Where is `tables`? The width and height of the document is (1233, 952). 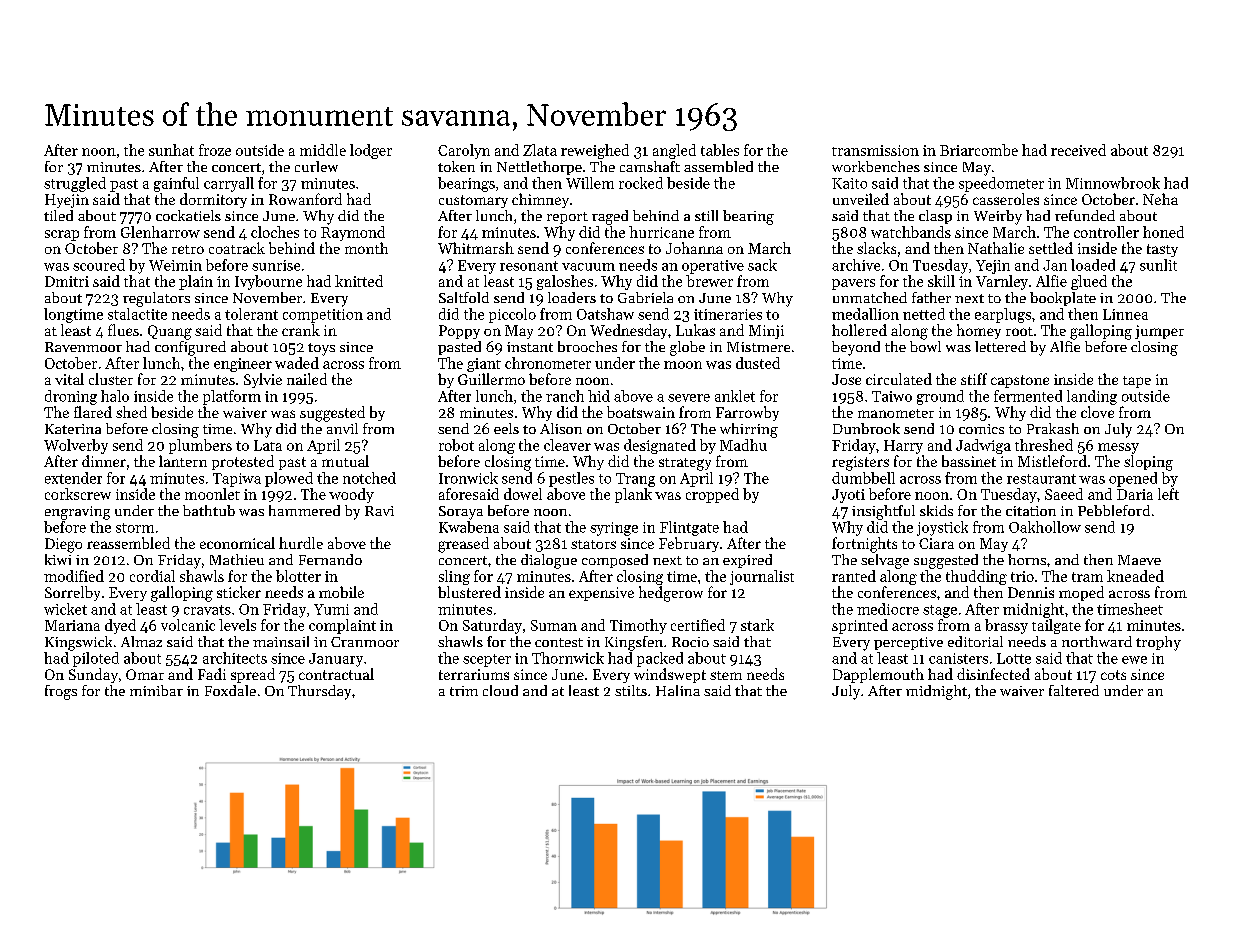 tables is located at coordinates (720, 150).
